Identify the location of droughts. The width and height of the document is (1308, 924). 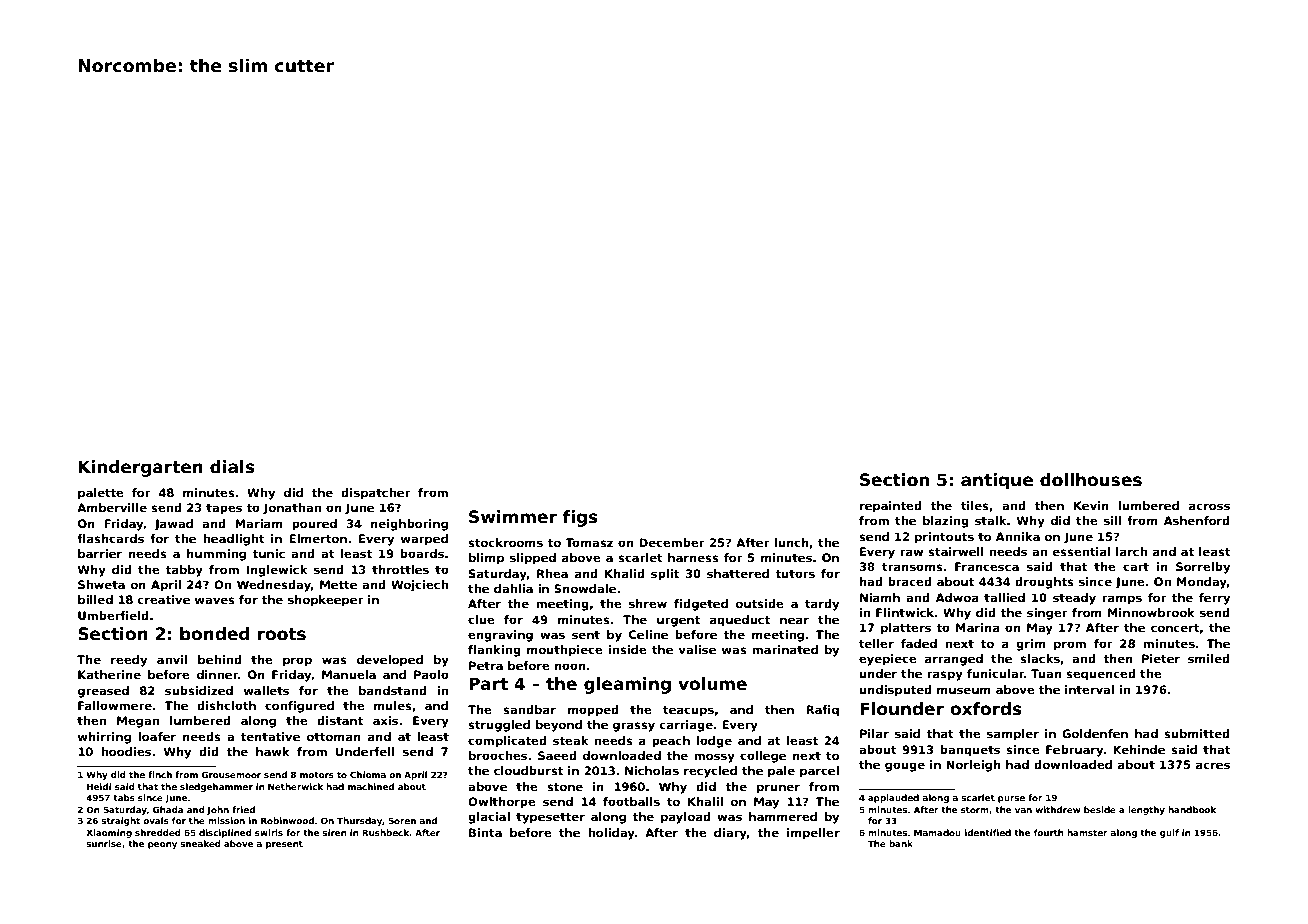
(1044, 583).
